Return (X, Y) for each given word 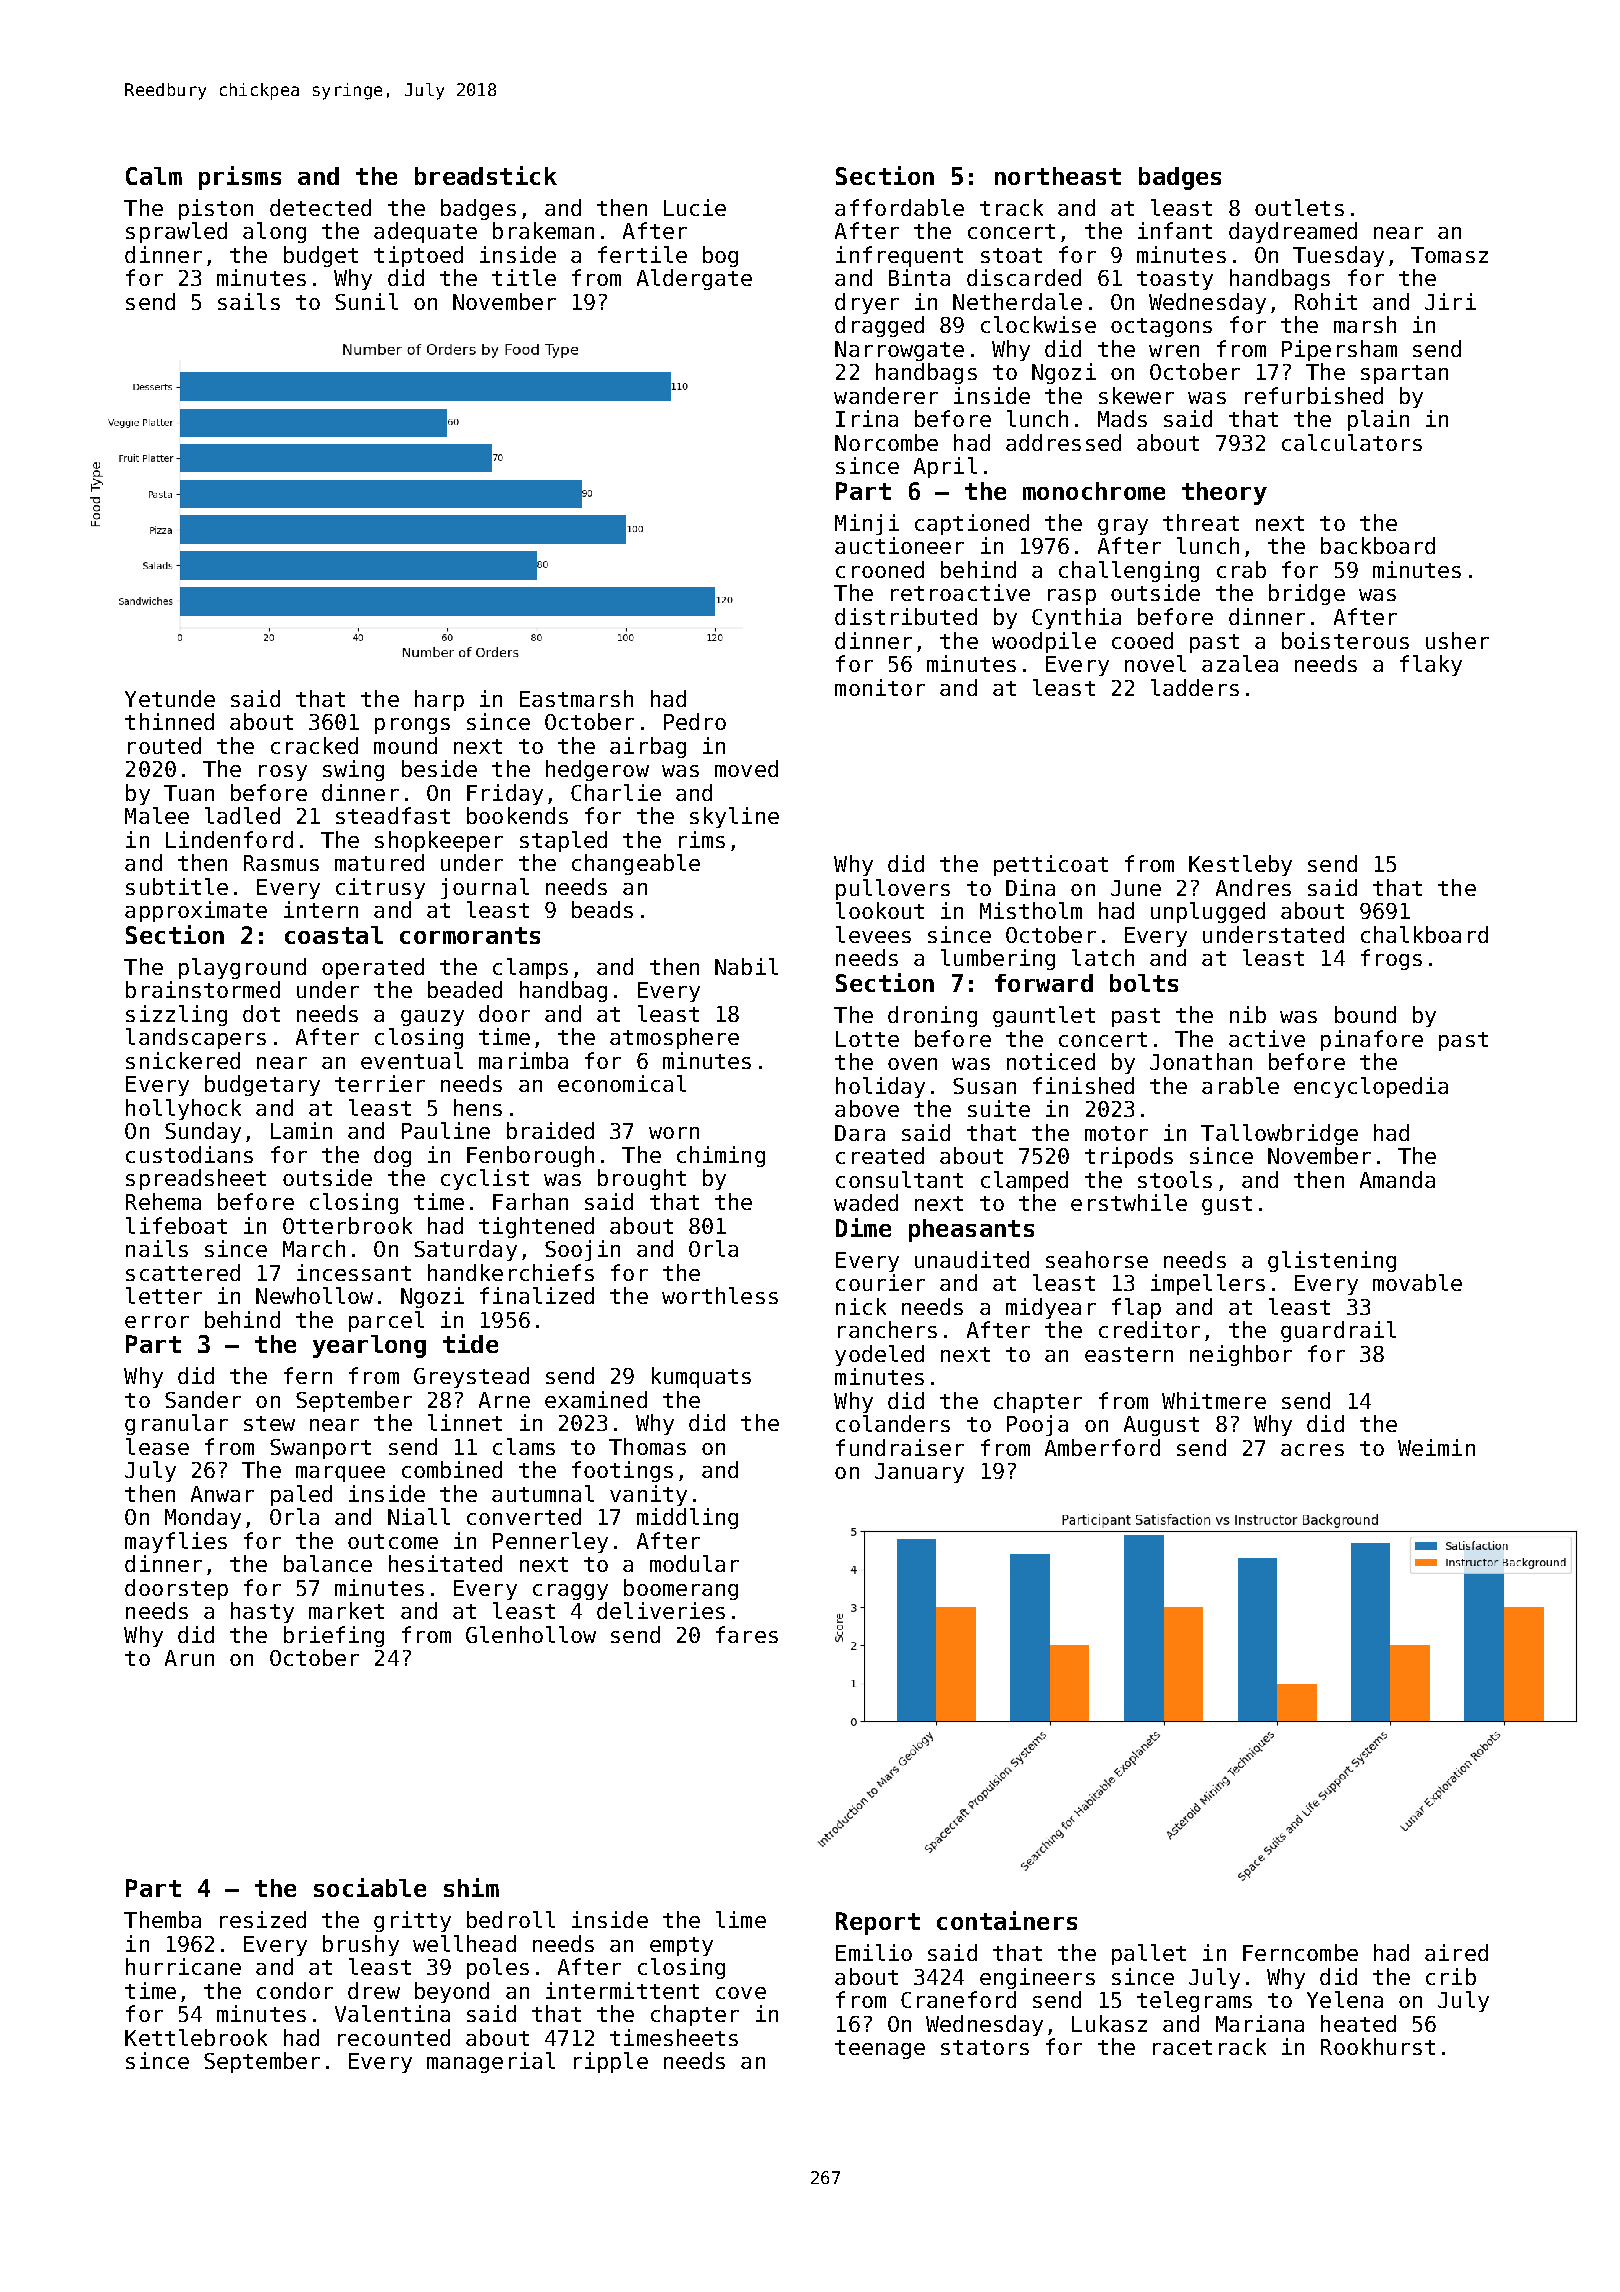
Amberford (1102, 1447)
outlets (1299, 207)
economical (622, 1083)
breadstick (486, 175)
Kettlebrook (196, 2037)
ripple (611, 2062)
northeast (1058, 176)
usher (1457, 640)
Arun (189, 1658)
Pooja (1037, 1425)
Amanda (1397, 1179)
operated (373, 968)
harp (439, 700)
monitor (880, 687)
